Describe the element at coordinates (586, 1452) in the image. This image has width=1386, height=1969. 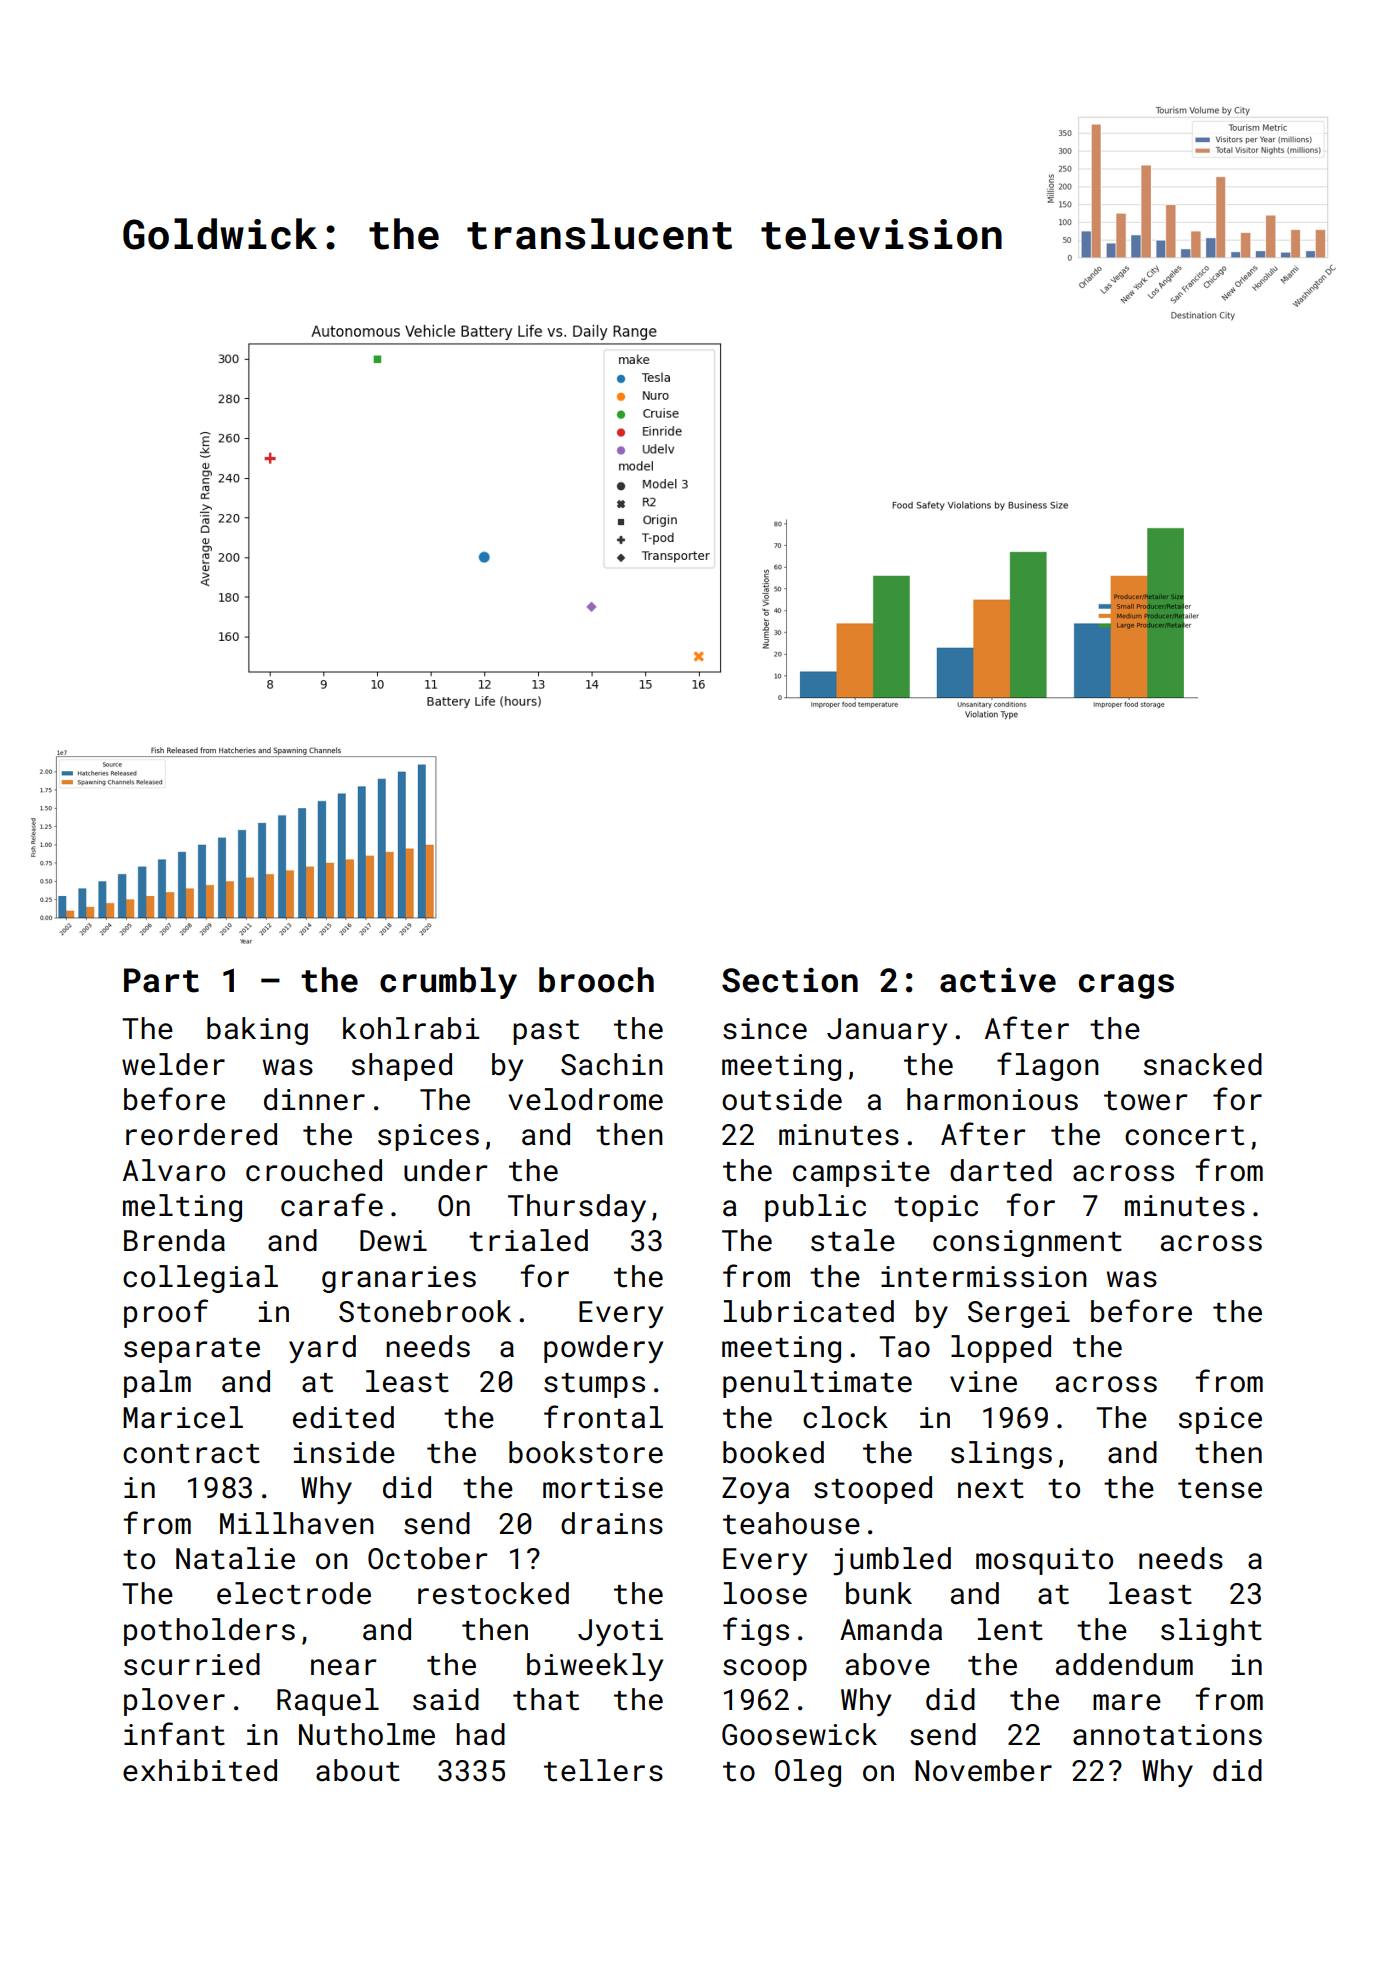
I see `bookstore` at that location.
